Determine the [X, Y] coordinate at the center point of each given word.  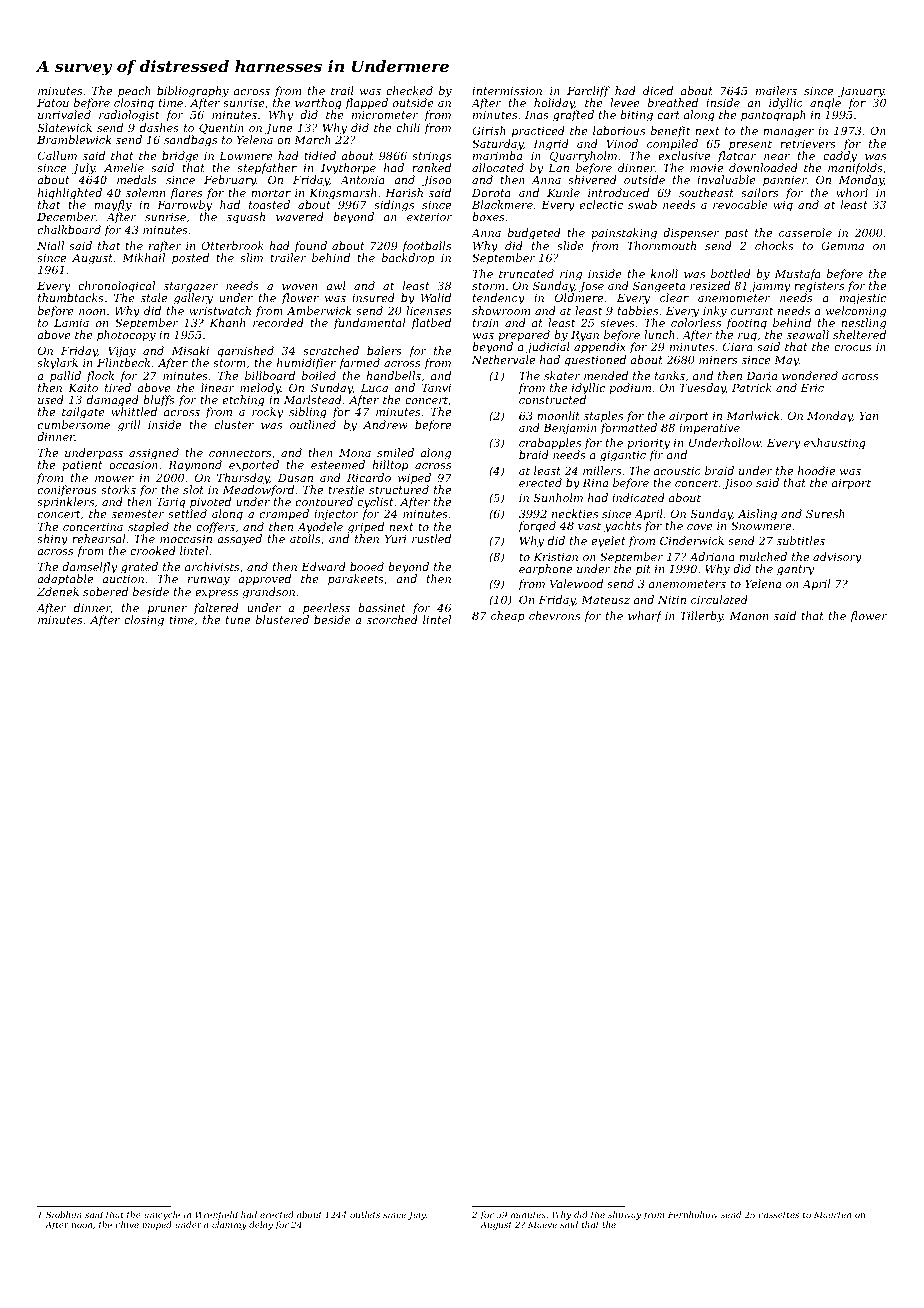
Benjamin [570, 429]
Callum [57, 155]
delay [261, 1225]
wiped [414, 479]
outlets [365, 1214]
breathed [673, 102]
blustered [282, 619]
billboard [270, 375]
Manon [749, 616]
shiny [52, 540]
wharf [645, 616]
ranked [431, 167]
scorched [392, 619]
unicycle [162, 1215]
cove [700, 527]
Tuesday [702, 389]
